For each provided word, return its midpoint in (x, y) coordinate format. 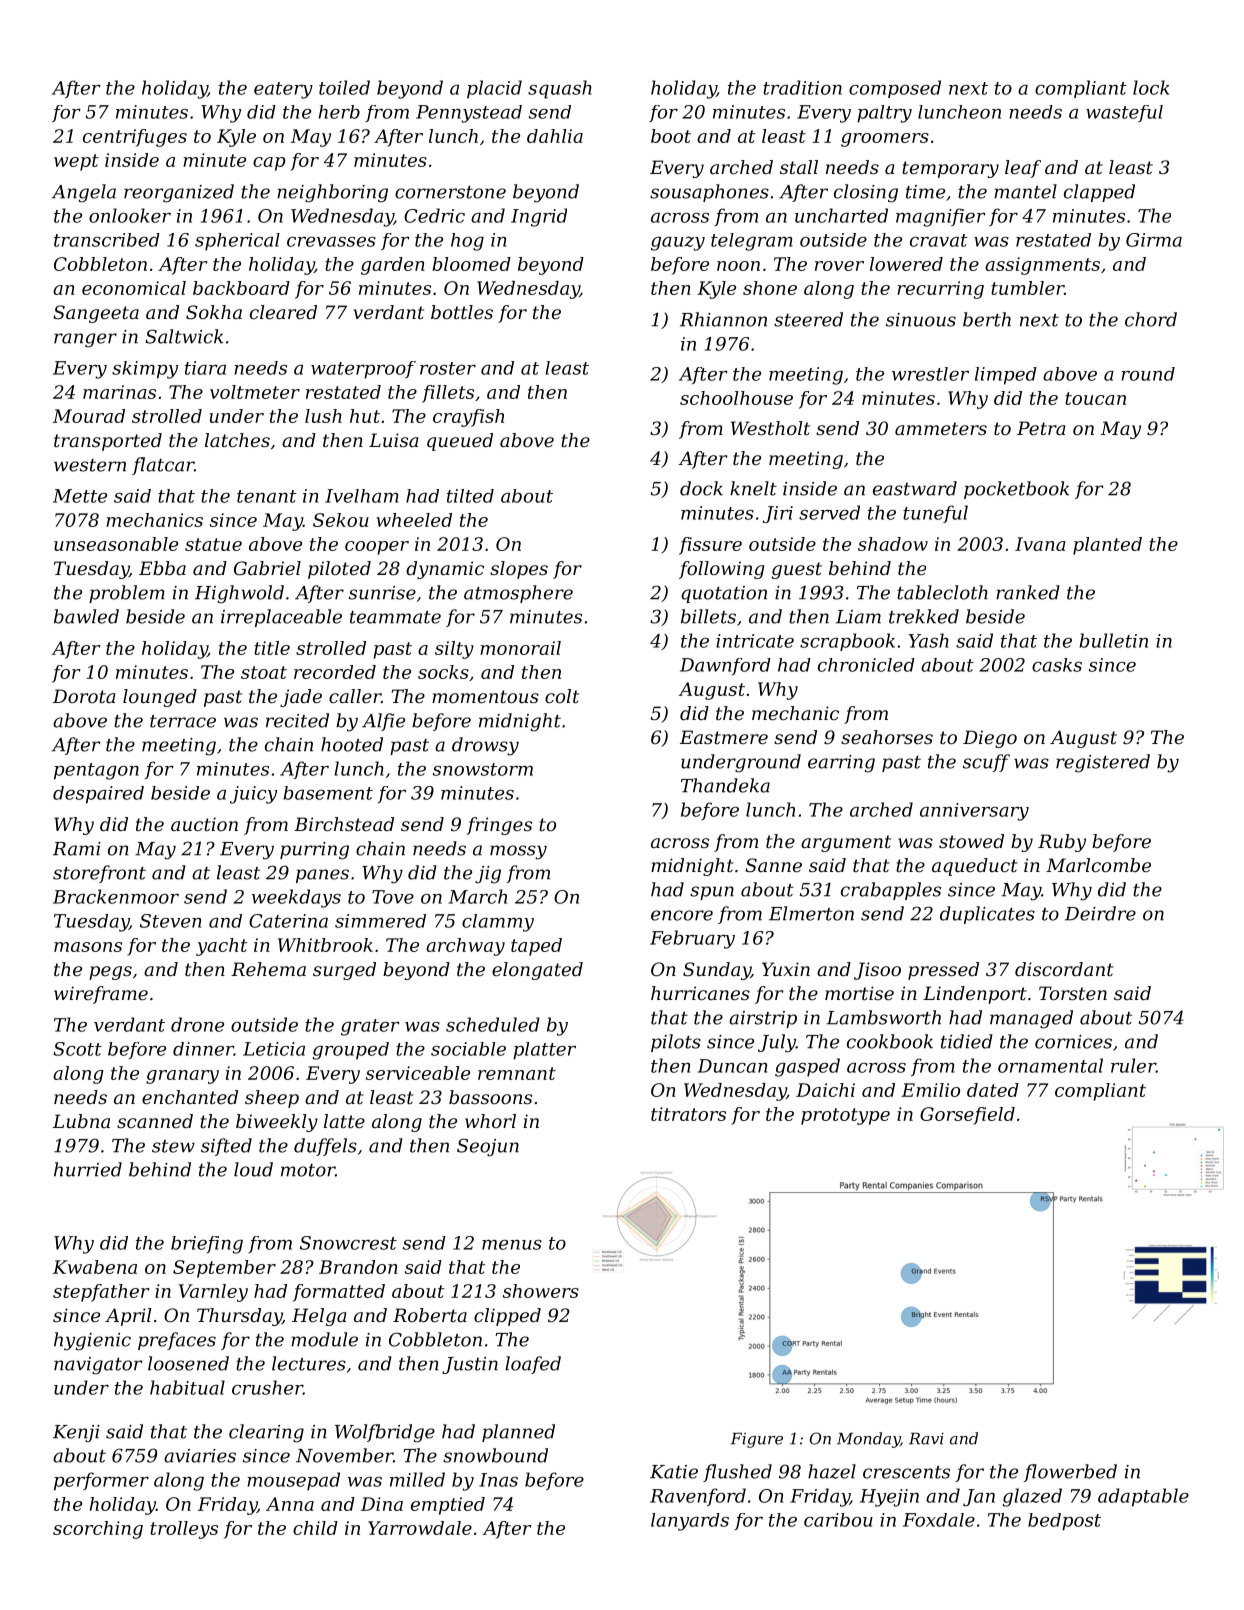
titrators (688, 1114)
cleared (283, 312)
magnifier (941, 217)
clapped (1099, 193)
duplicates (987, 915)
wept (76, 162)
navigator (98, 1366)
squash (560, 89)
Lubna (81, 1121)
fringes (499, 826)
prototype (845, 1116)
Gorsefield (967, 1116)
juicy (253, 795)
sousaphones (709, 193)
